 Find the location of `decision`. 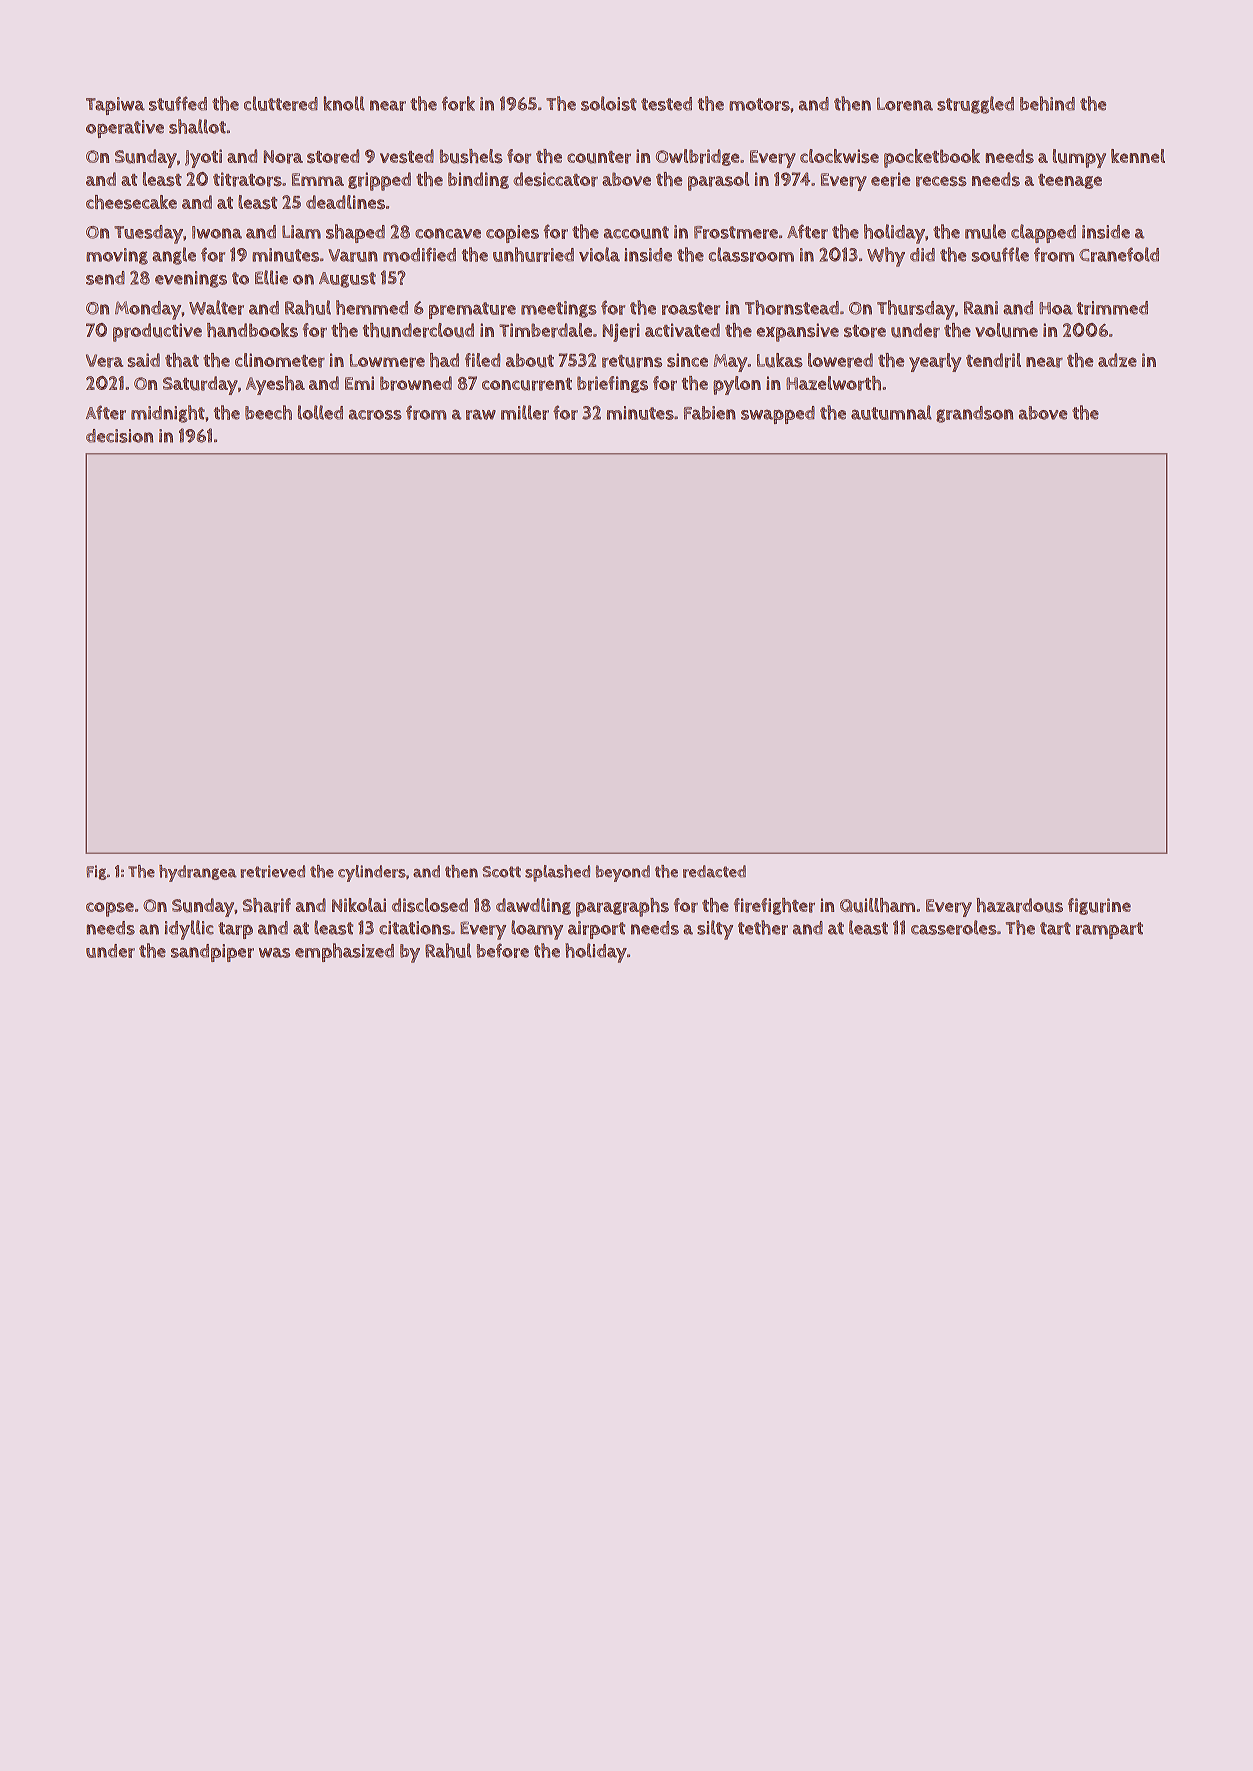

decision is located at coordinates (119, 436).
